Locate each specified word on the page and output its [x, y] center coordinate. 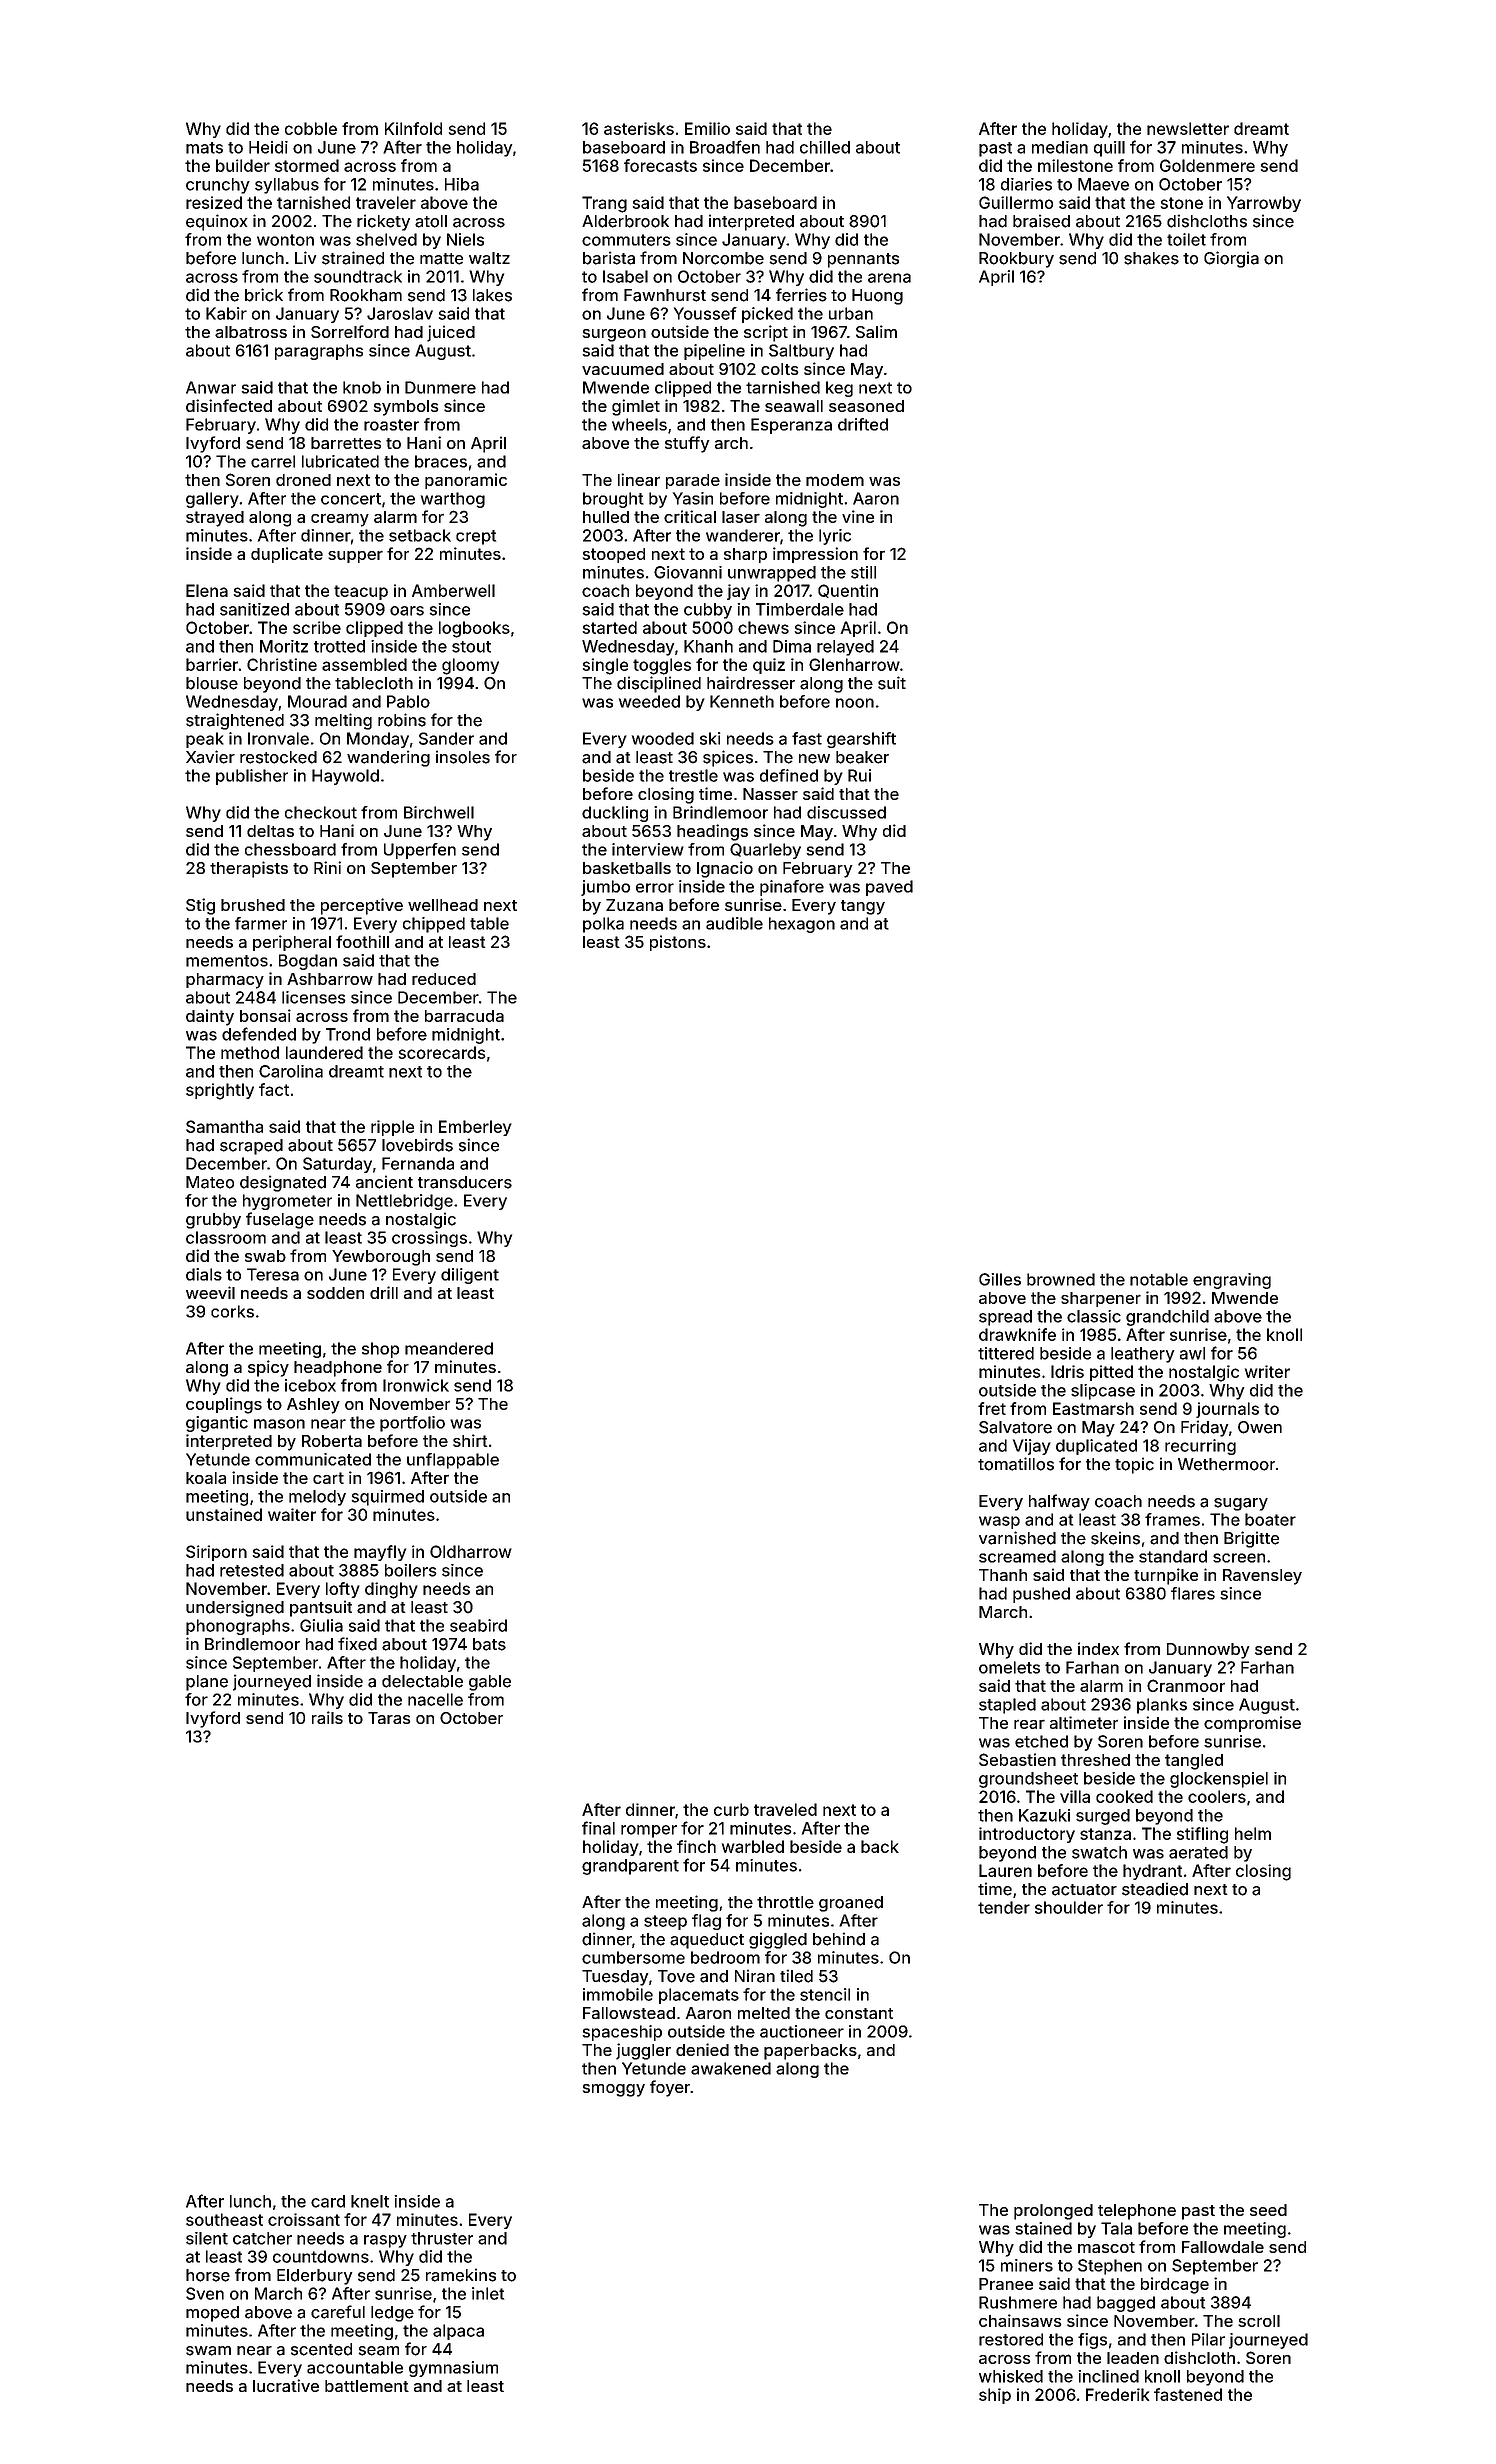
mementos [227, 961]
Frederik [1117, 2394]
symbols [406, 408]
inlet [488, 2293]
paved [889, 888]
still [863, 572]
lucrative [286, 2385]
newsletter [1188, 128]
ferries [801, 295]
